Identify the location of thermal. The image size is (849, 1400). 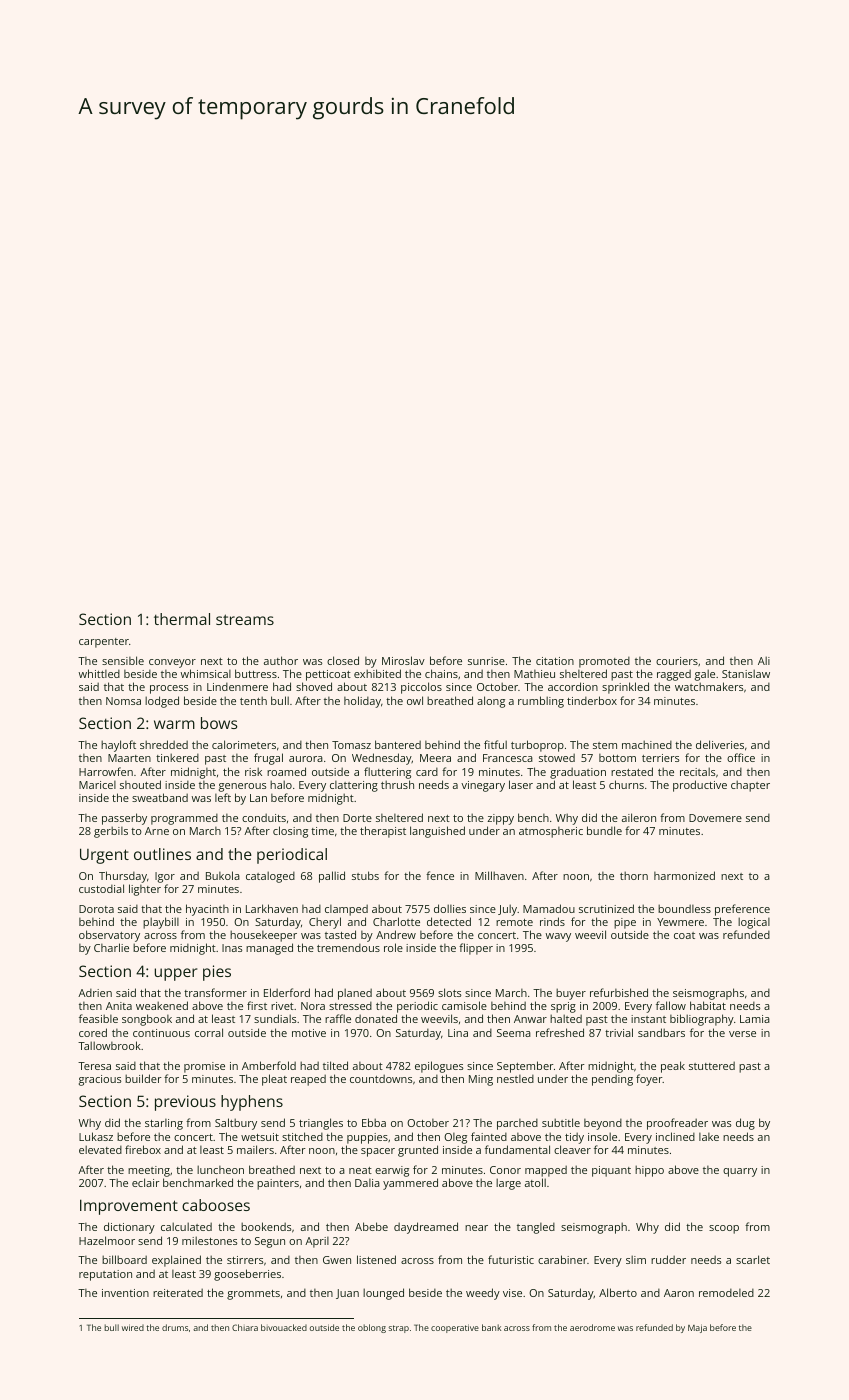
(182, 619).
